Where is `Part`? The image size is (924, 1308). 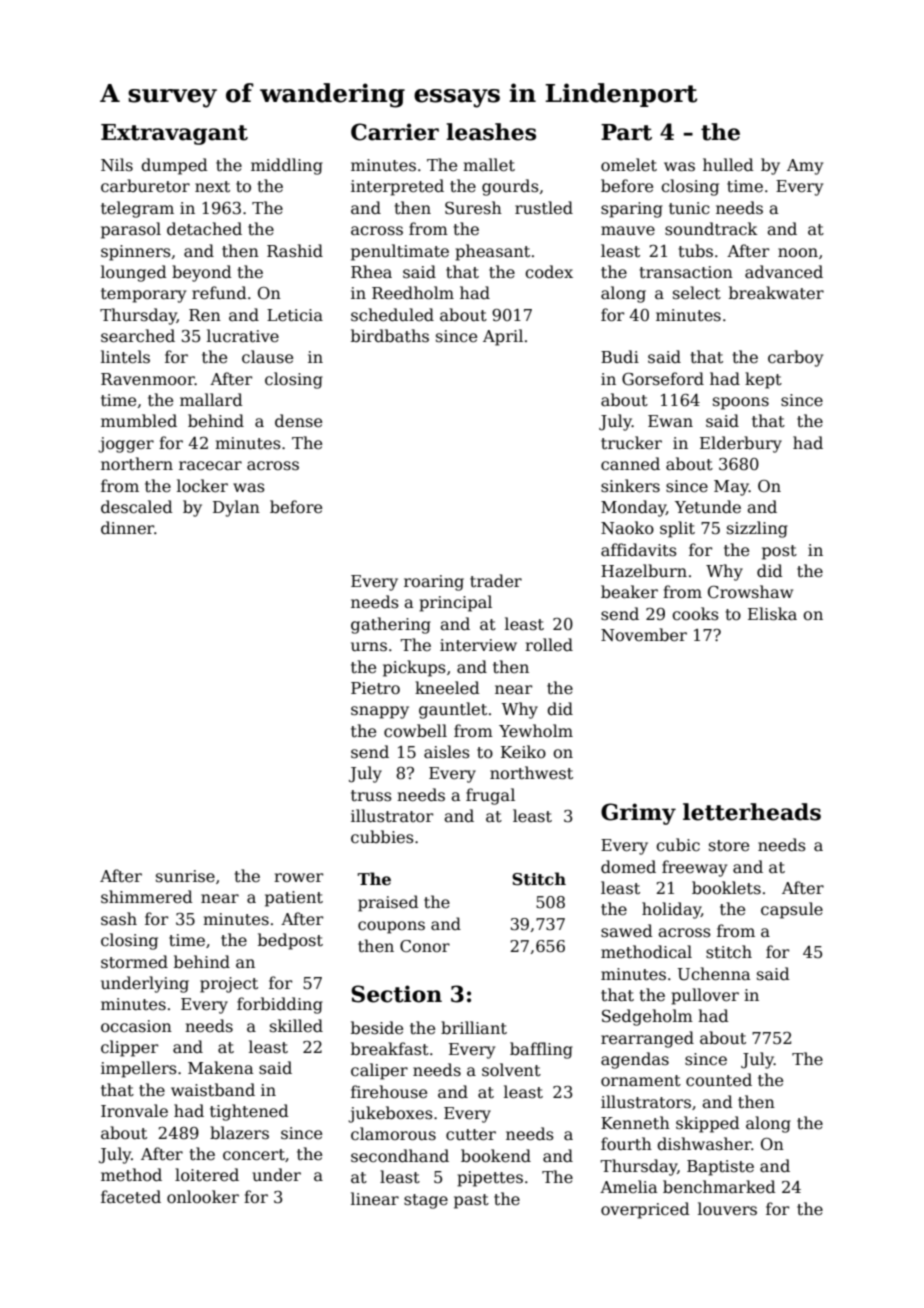
Part is located at coordinates (626, 132).
